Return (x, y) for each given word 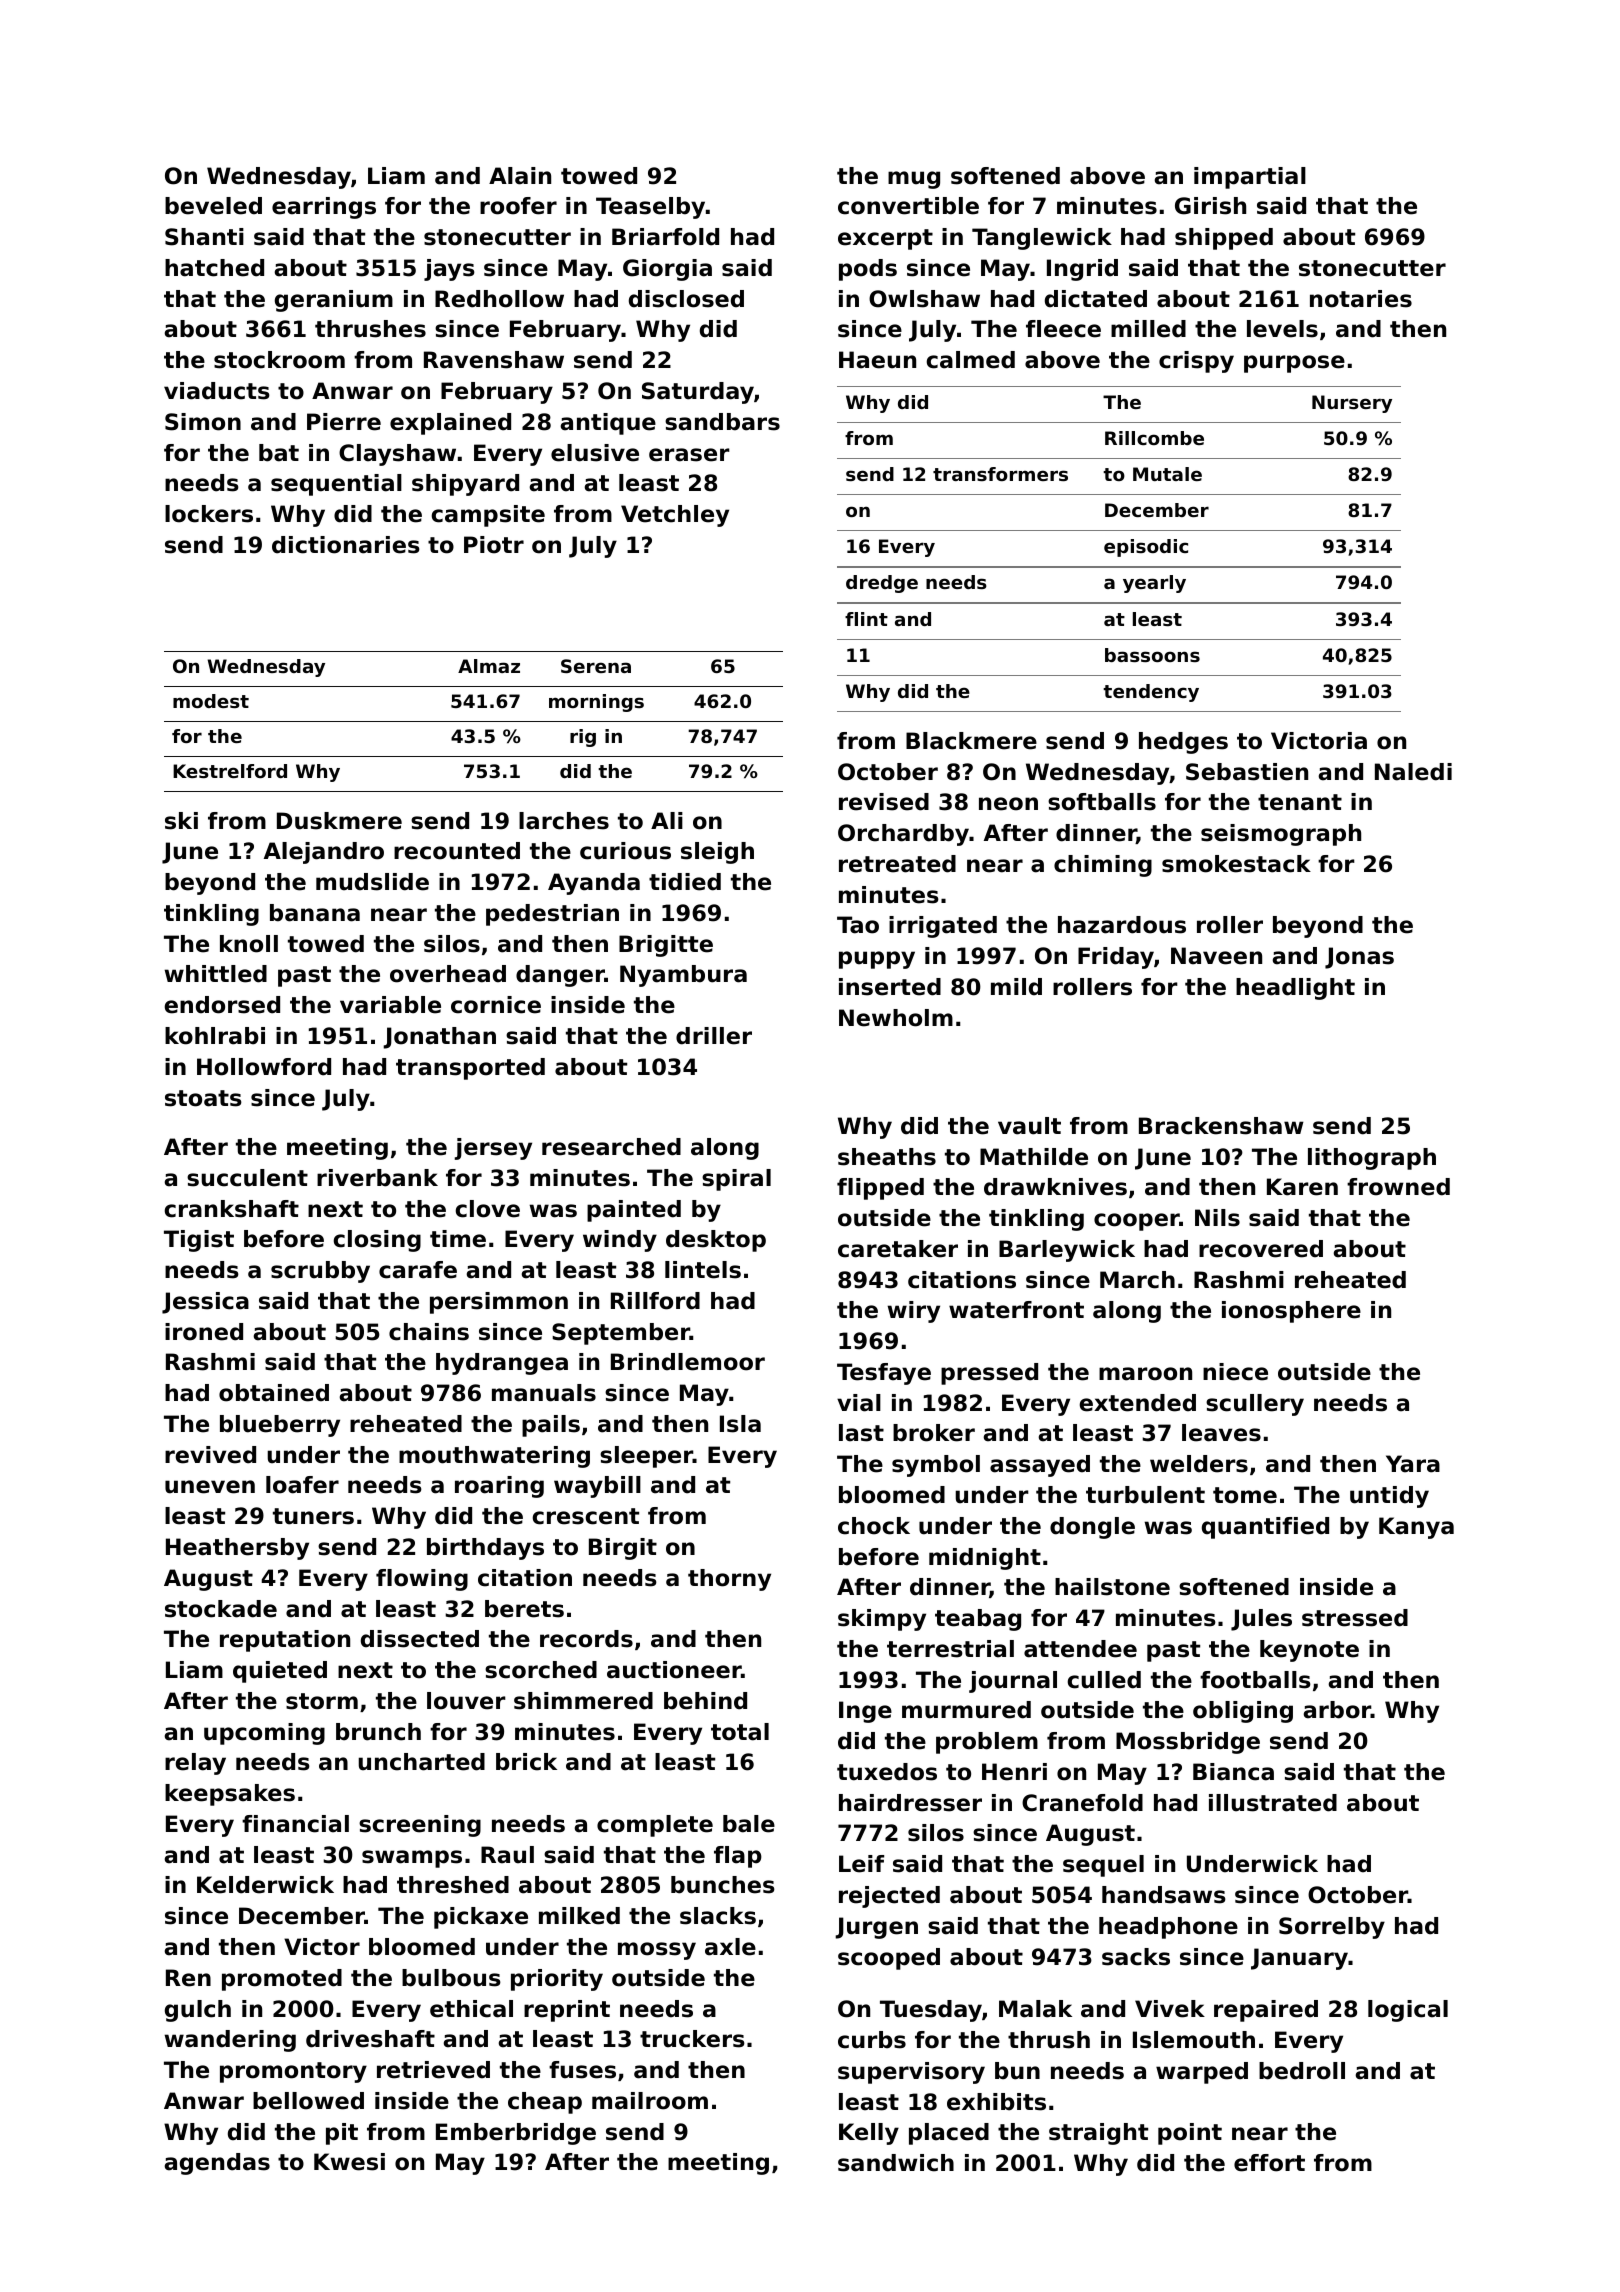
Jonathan (439, 1038)
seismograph (1281, 835)
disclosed (686, 299)
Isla (740, 1424)
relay (195, 1764)
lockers (209, 514)
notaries (1361, 299)
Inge (865, 1712)
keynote (1309, 1651)
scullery (1255, 1405)
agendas (217, 2164)
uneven (210, 1487)
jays (449, 270)
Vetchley (675, 516)
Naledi (1413, 772)
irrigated (943, 927)
